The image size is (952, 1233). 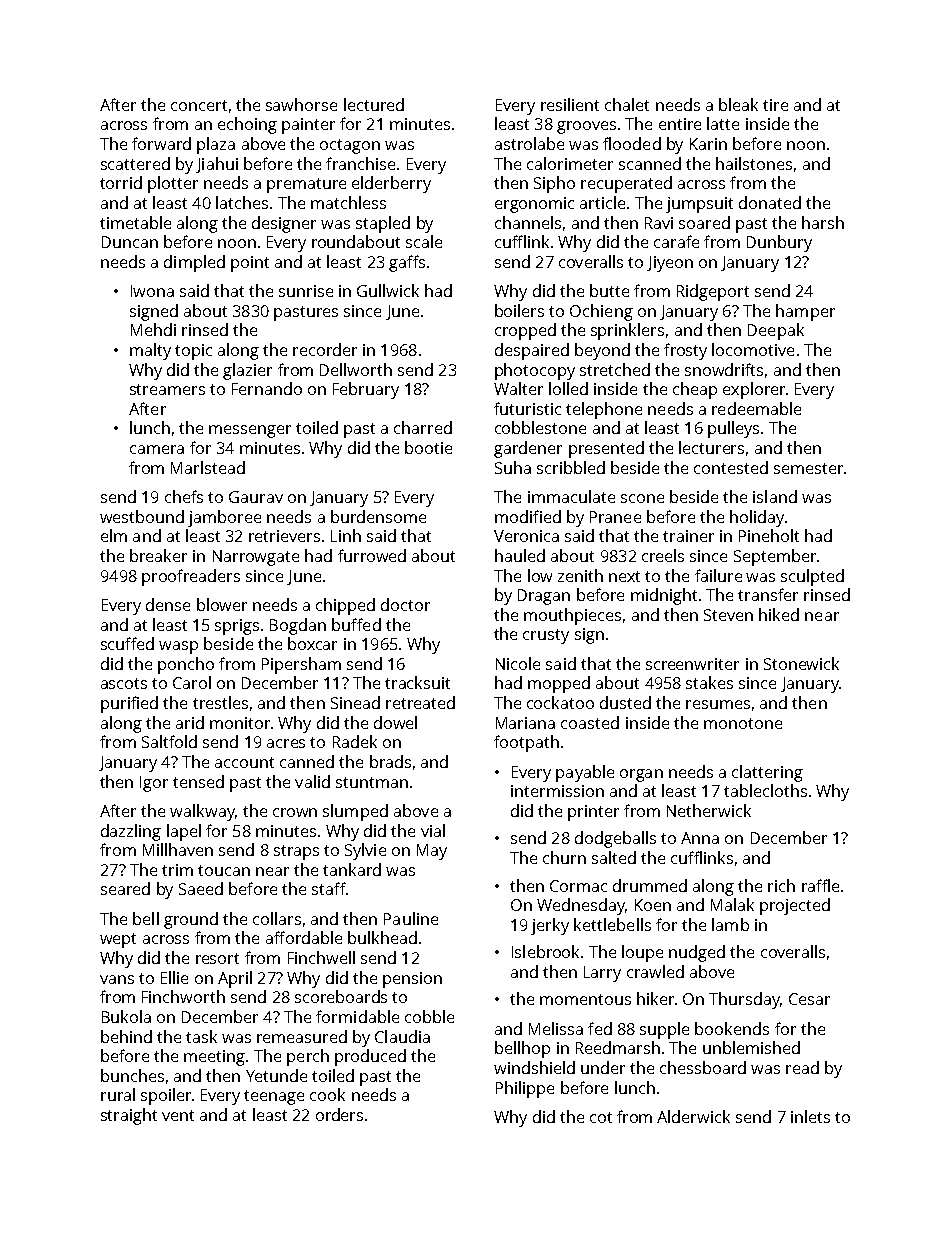 What do you see at coordinates (339, 1114) in the document?
I see `orders` at bounding box center [339, 1114].
